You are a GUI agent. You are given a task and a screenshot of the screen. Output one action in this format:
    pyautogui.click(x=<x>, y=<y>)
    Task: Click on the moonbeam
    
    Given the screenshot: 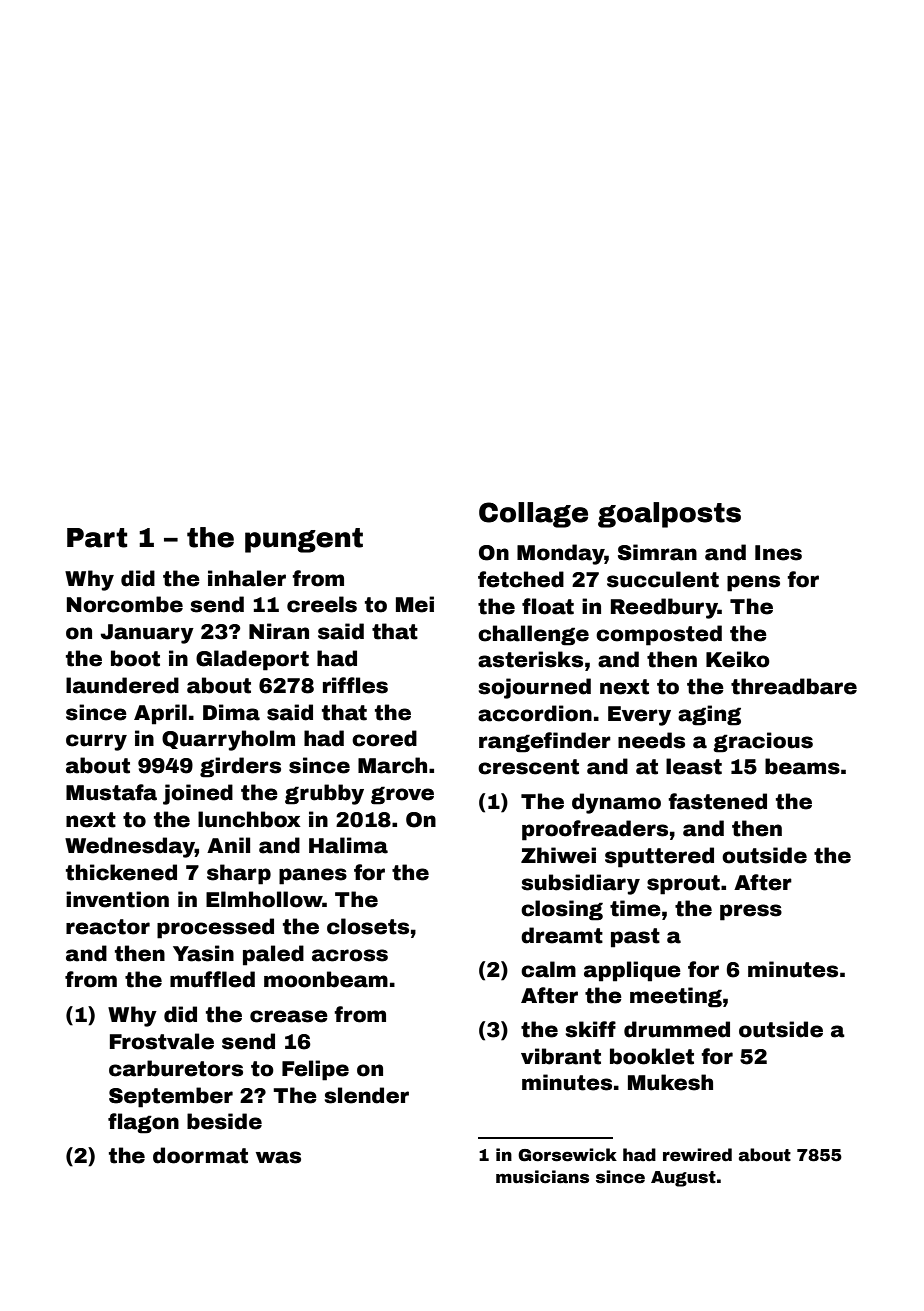 What is the action you would take?
    pyautogui.click(x=326, y=979)
